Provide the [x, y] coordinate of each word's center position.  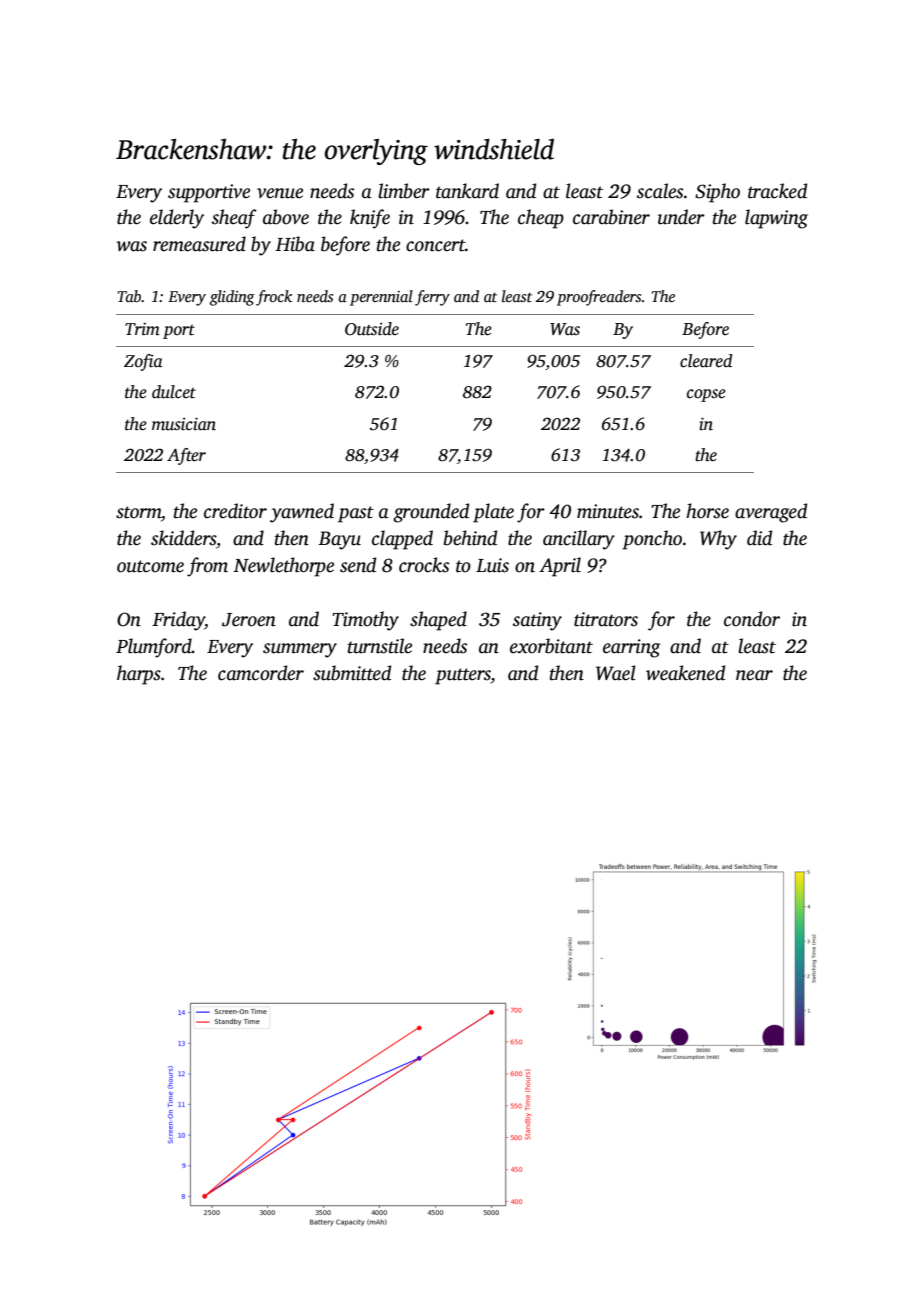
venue [280, 193]
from [207, 567]
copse [706, 395]
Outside [372, 329]
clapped [402, 540]
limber [404, 191]
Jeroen [249, 620]
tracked [777, 191]
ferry [432, 298]
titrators [606, 619]
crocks [424, 565]
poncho [652, 540]
